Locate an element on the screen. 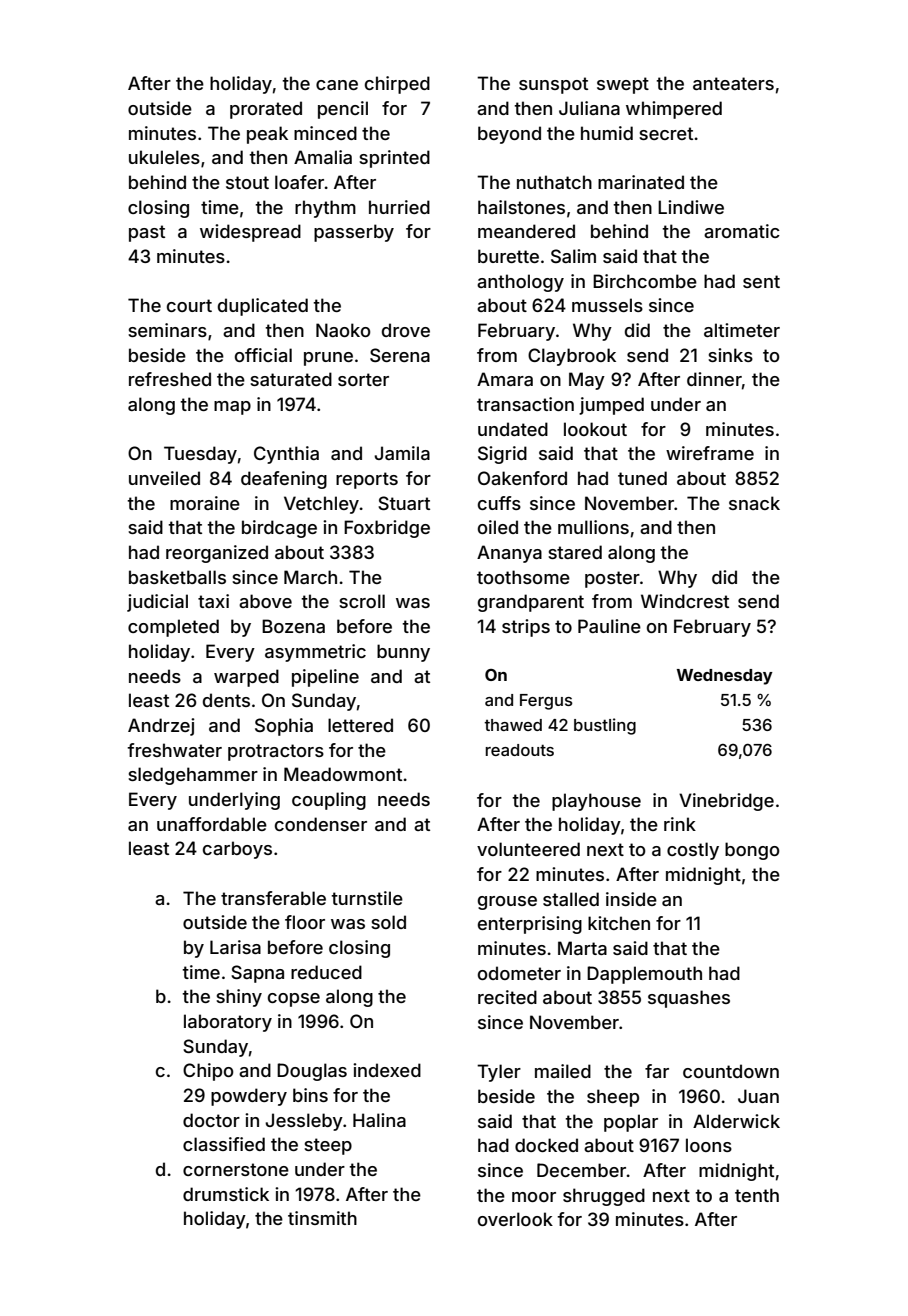  poster is located at coordinates (612, 579).
